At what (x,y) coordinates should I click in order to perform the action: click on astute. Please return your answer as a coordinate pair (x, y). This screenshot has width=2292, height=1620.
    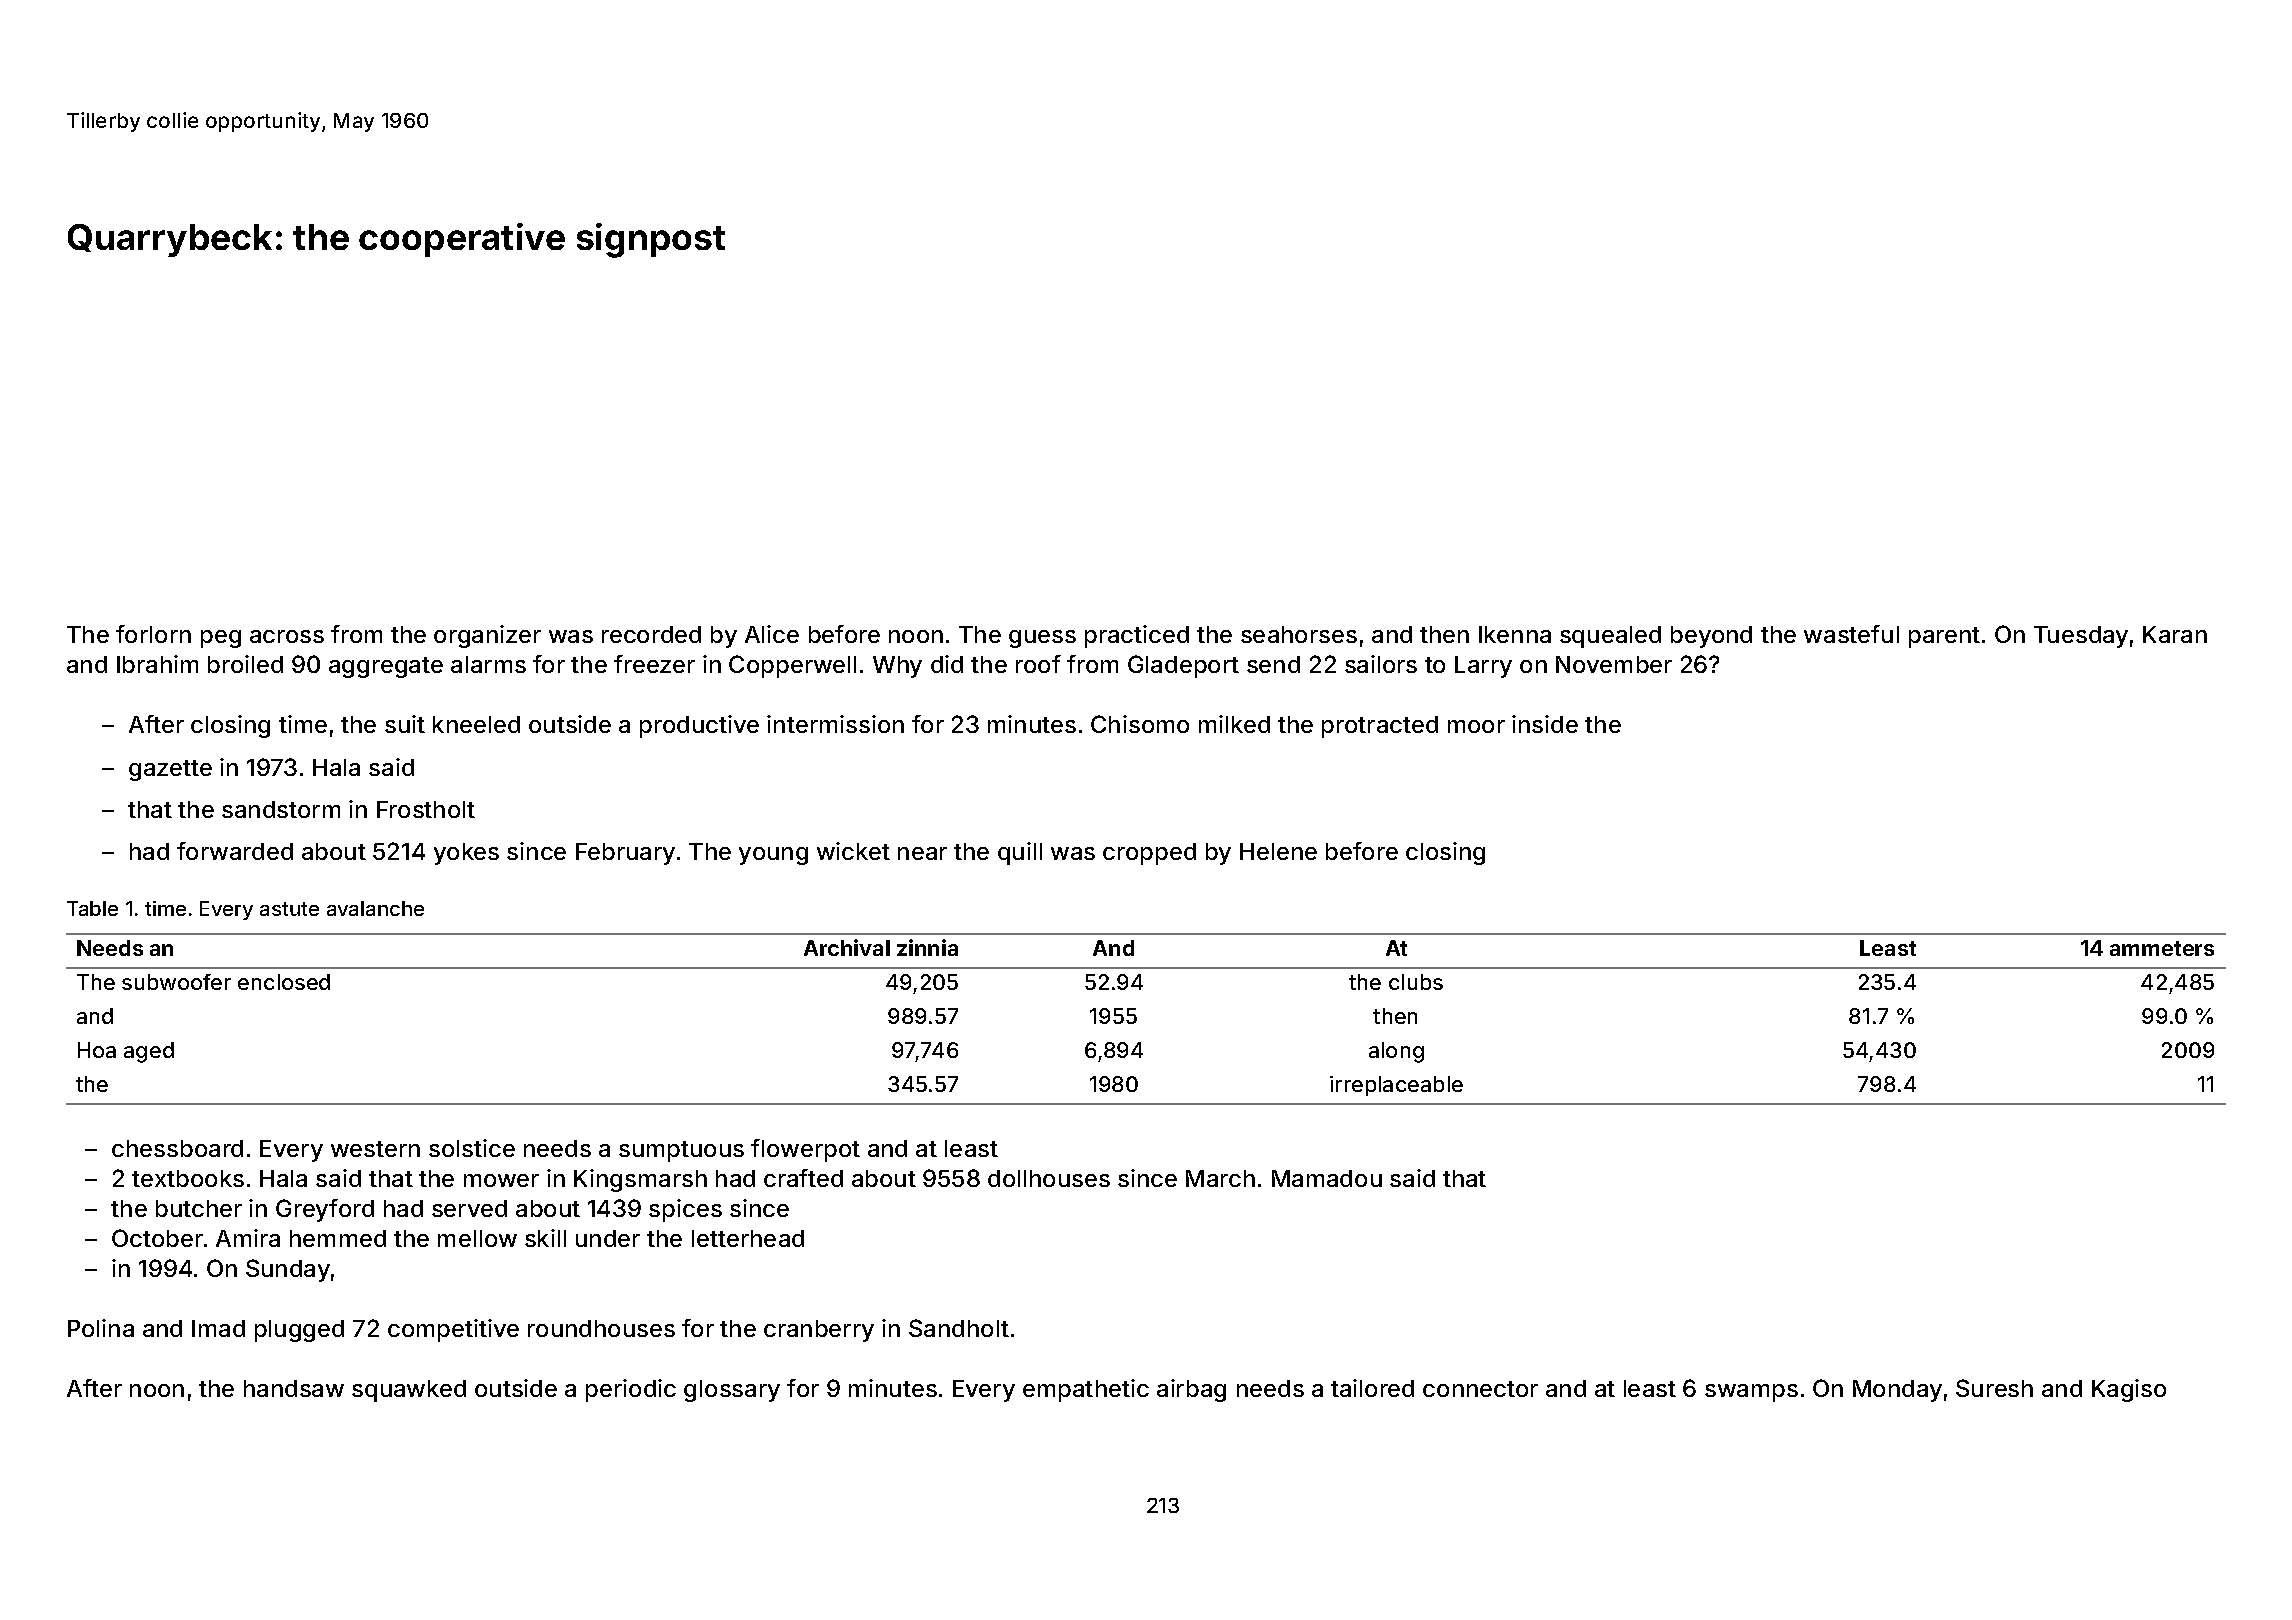
    Looking at the image, I should click on (289, 909).
